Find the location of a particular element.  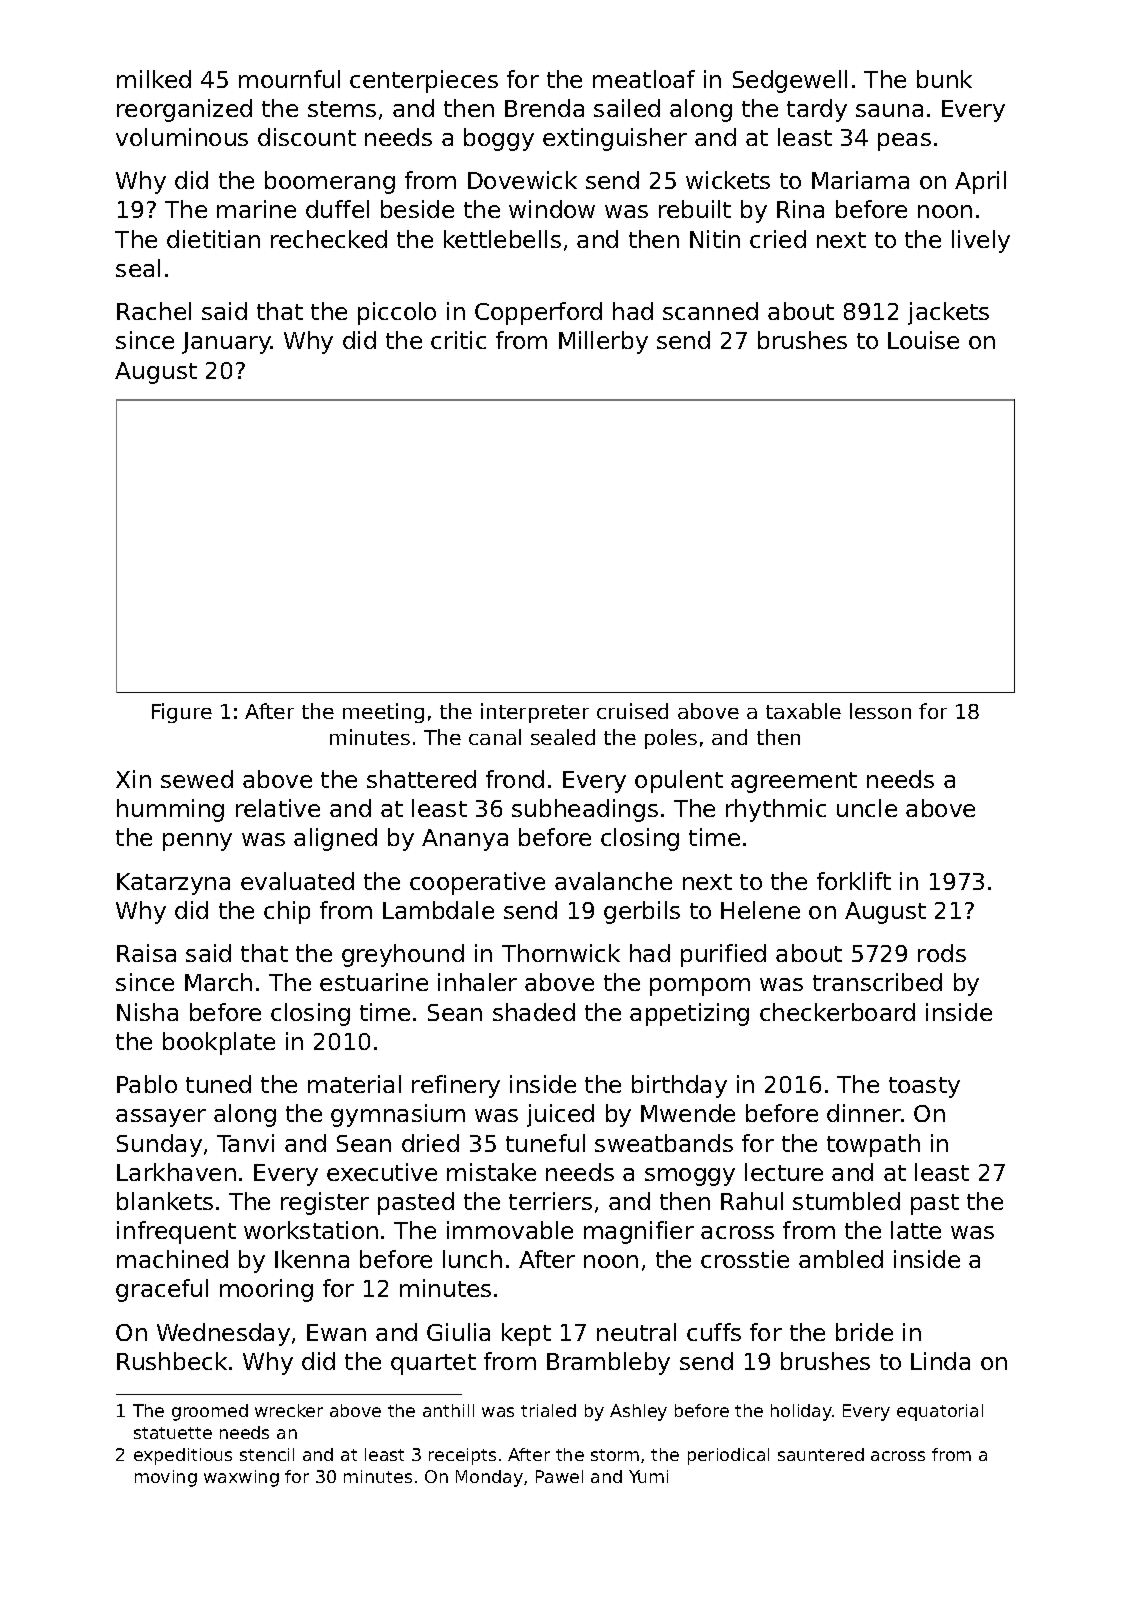

Millerby is located at coordinates (603, 342).
